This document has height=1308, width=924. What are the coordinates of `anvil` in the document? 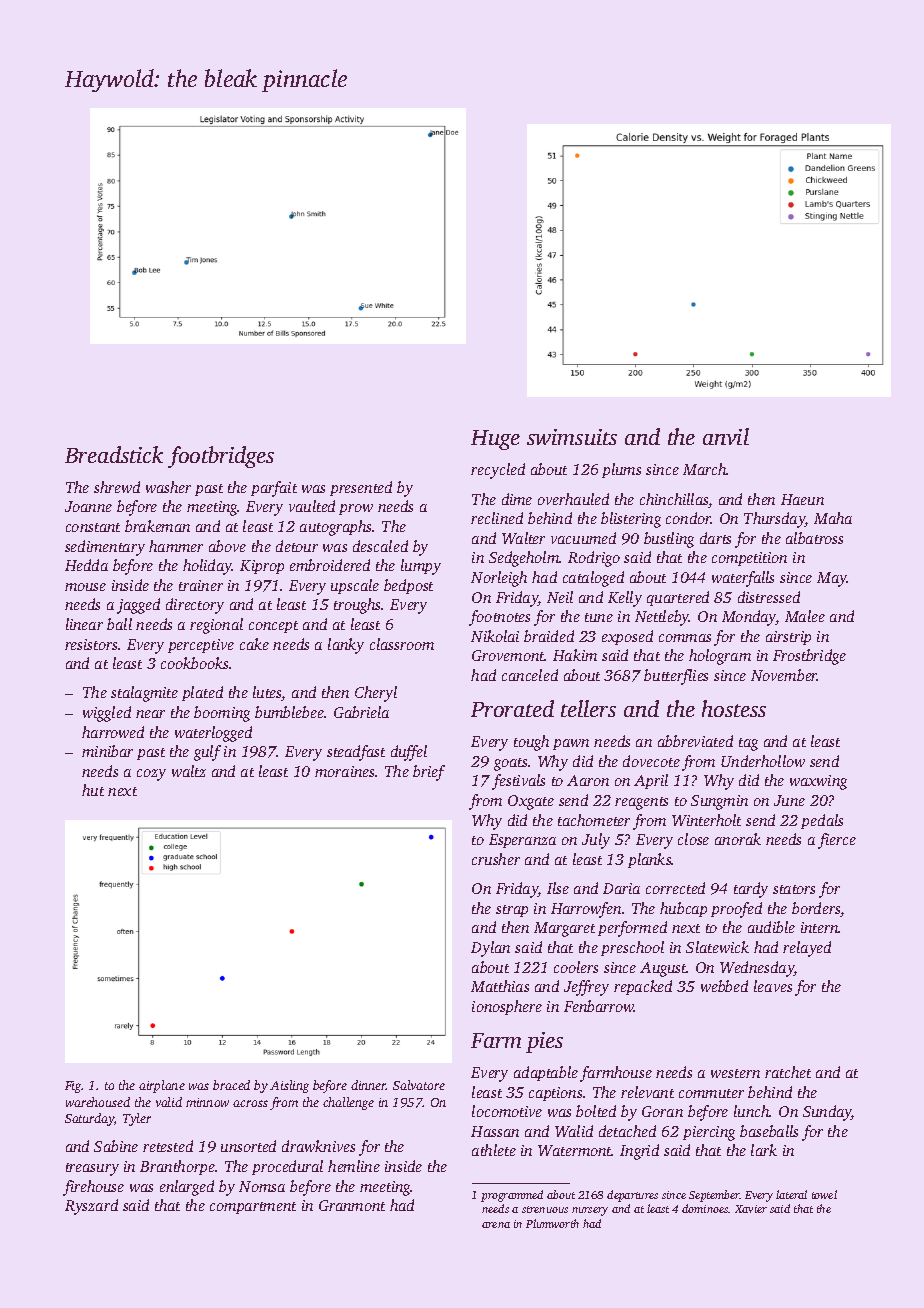 It's located at (726, 436).
